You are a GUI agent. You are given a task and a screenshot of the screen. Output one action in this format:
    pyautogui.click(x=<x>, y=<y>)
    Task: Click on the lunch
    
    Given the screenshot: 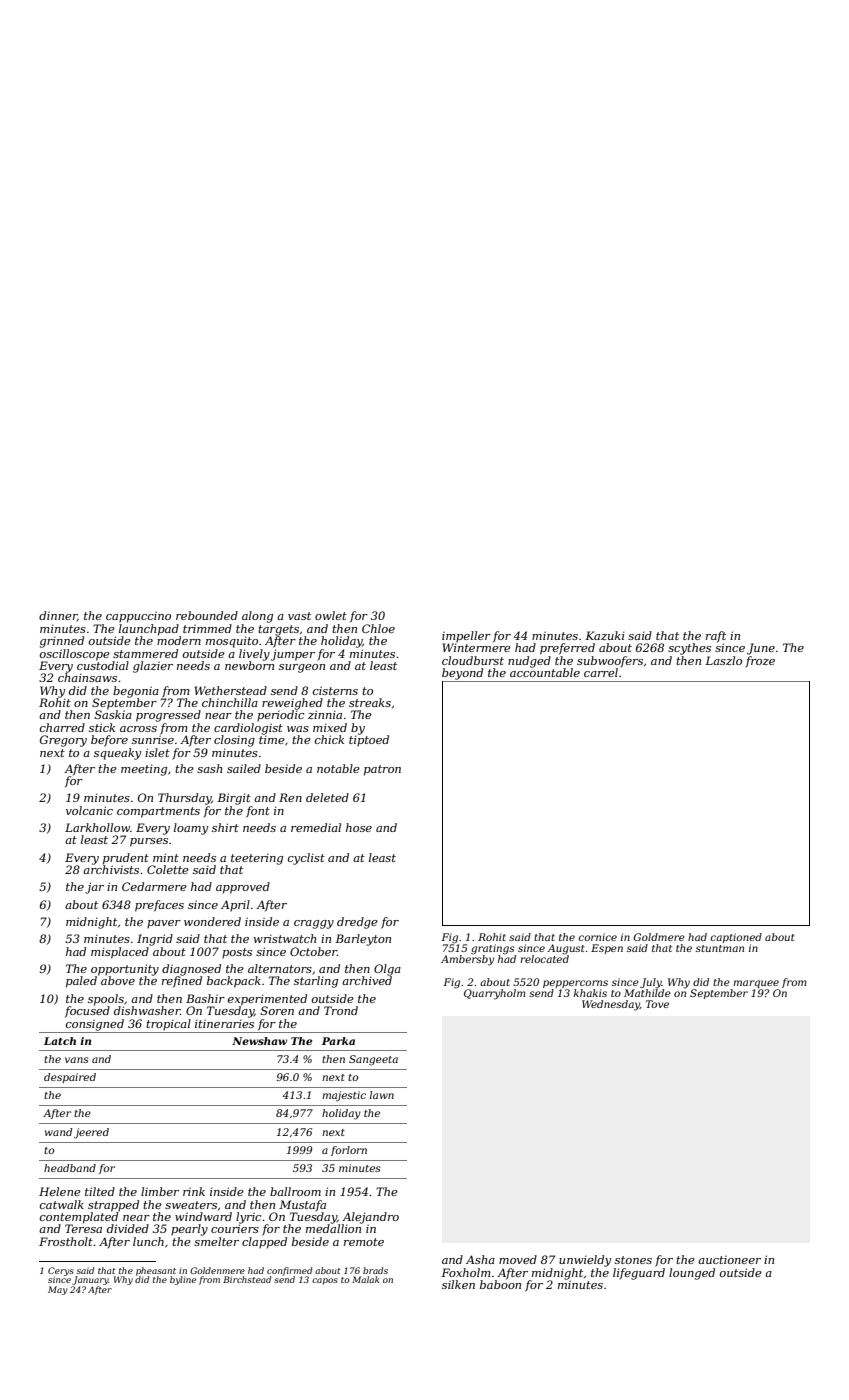 What is the action you would take?
    pyautogui.click(x=148, y=1241)
